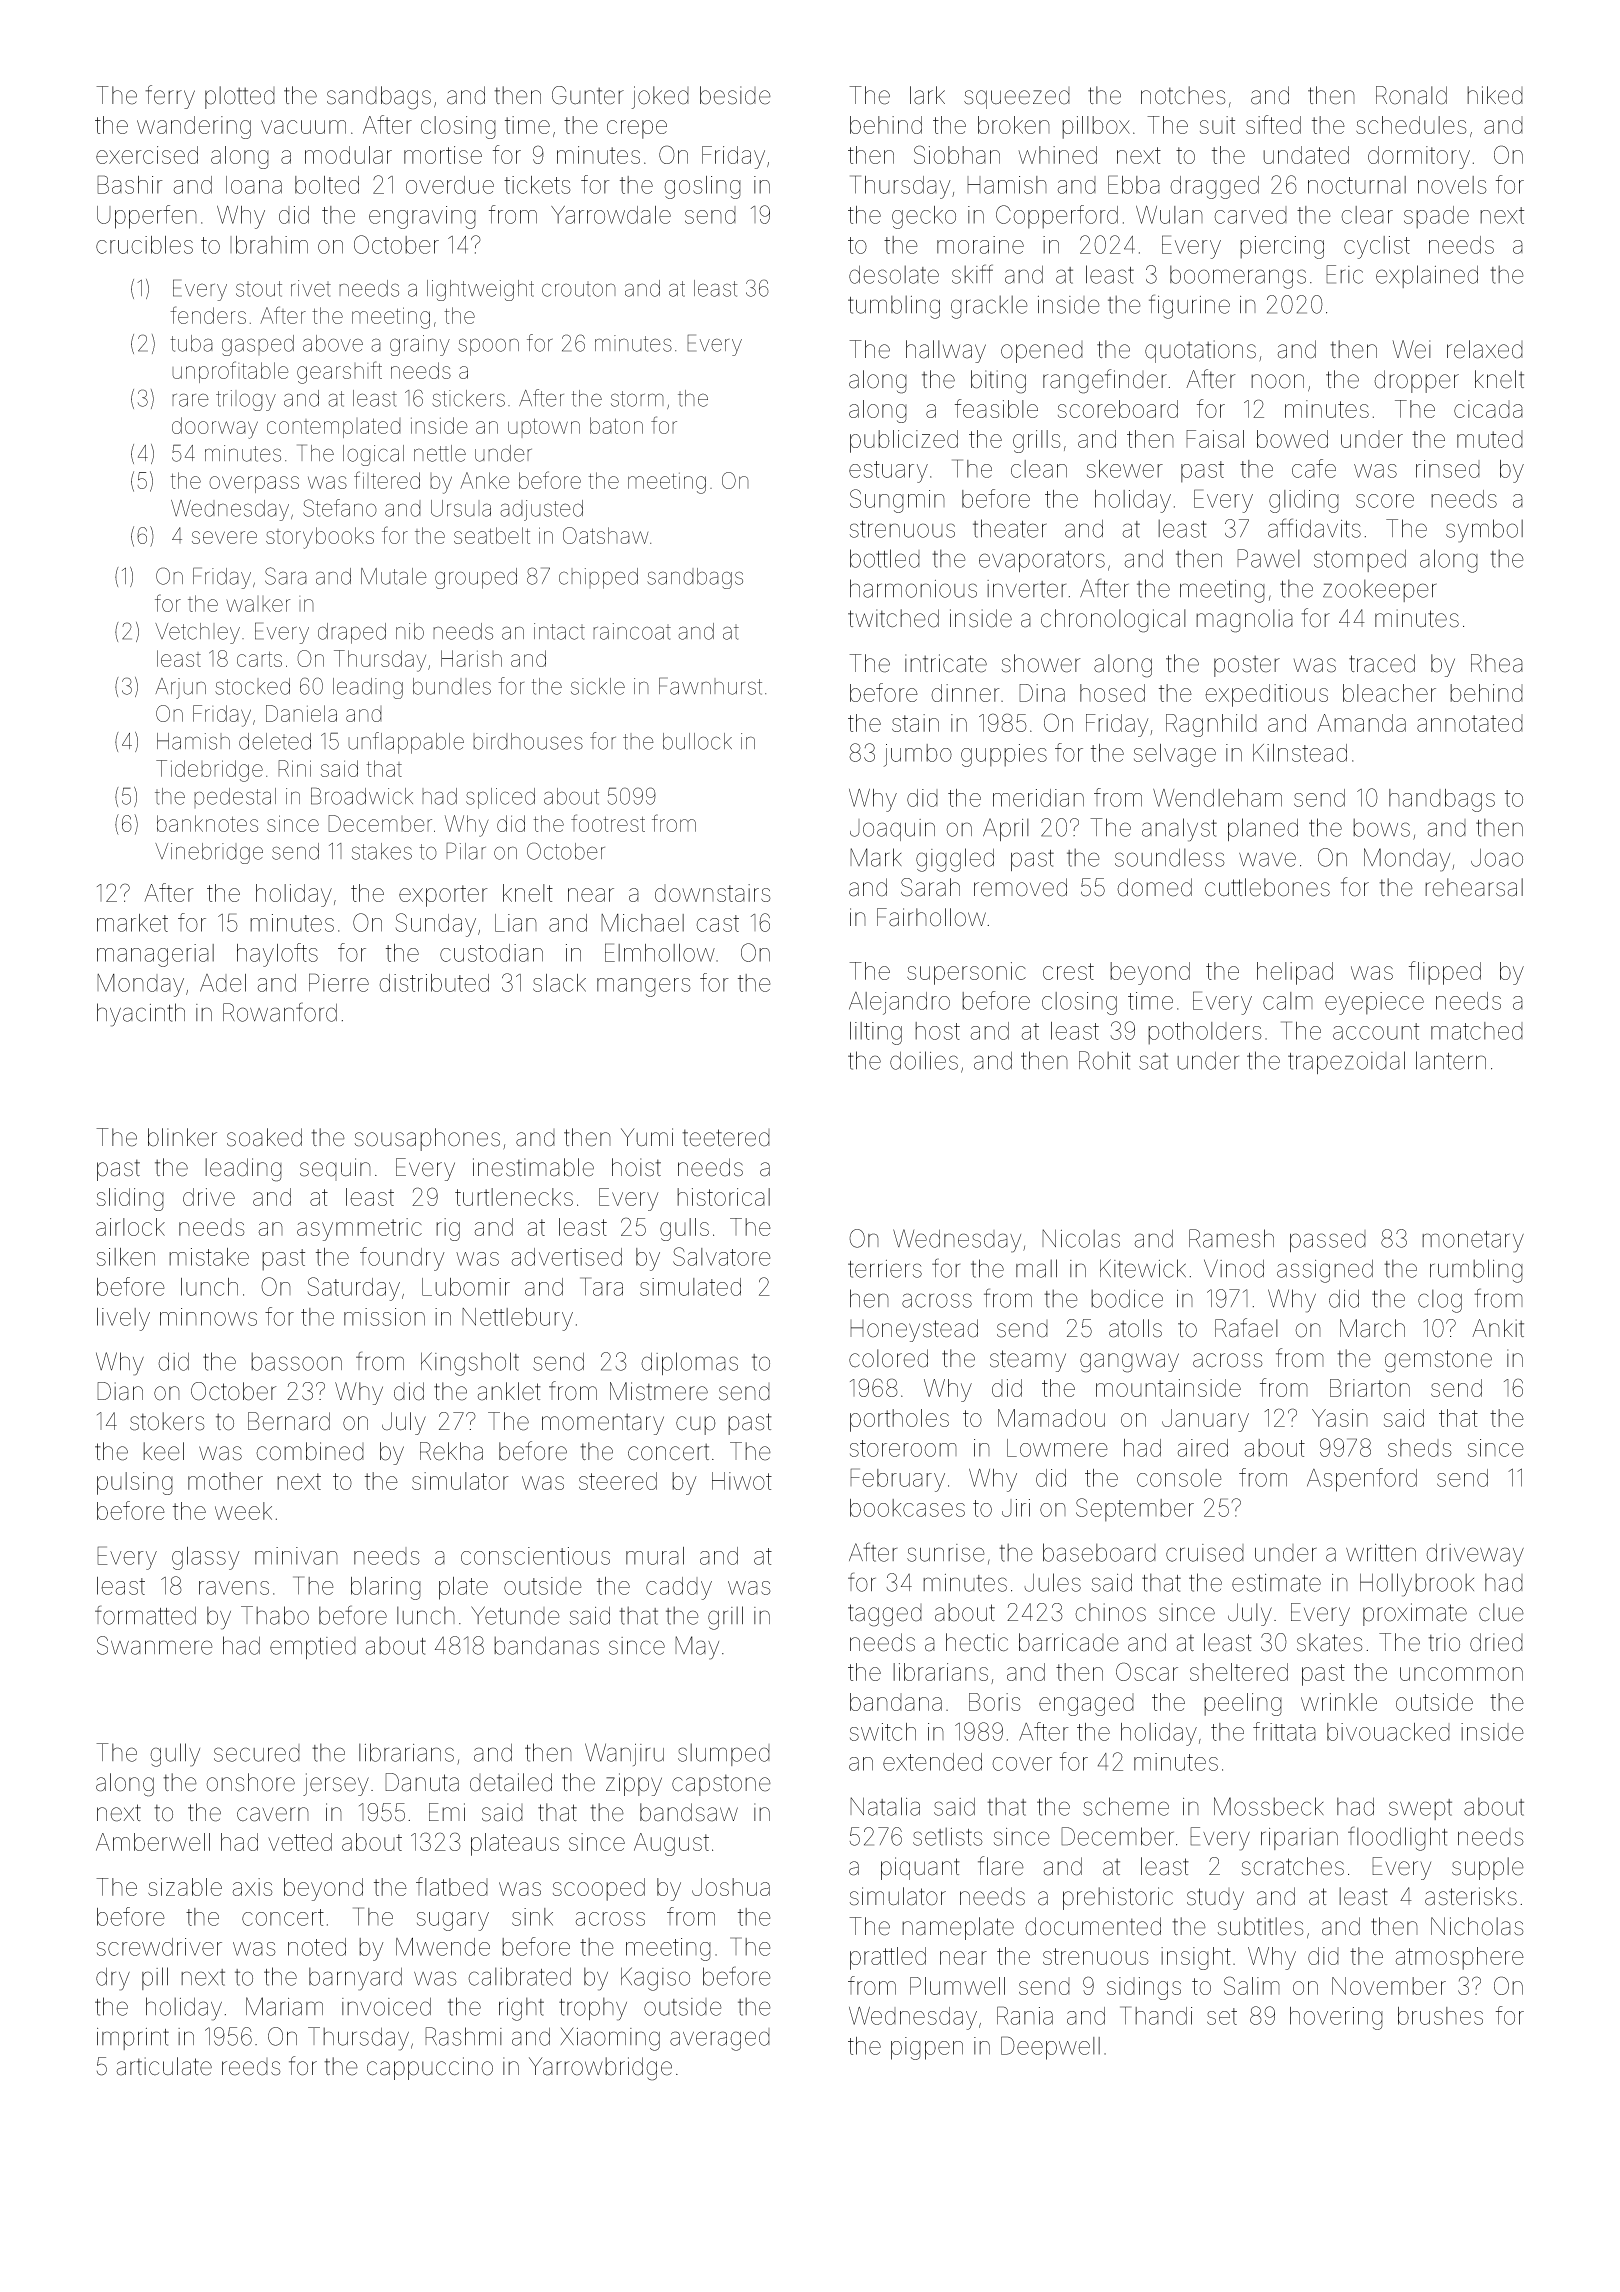 The width and height of the document is (1620, 2292). Describe the element at coordinates (130, 1199) in the document. I see `sliding` at that location.
